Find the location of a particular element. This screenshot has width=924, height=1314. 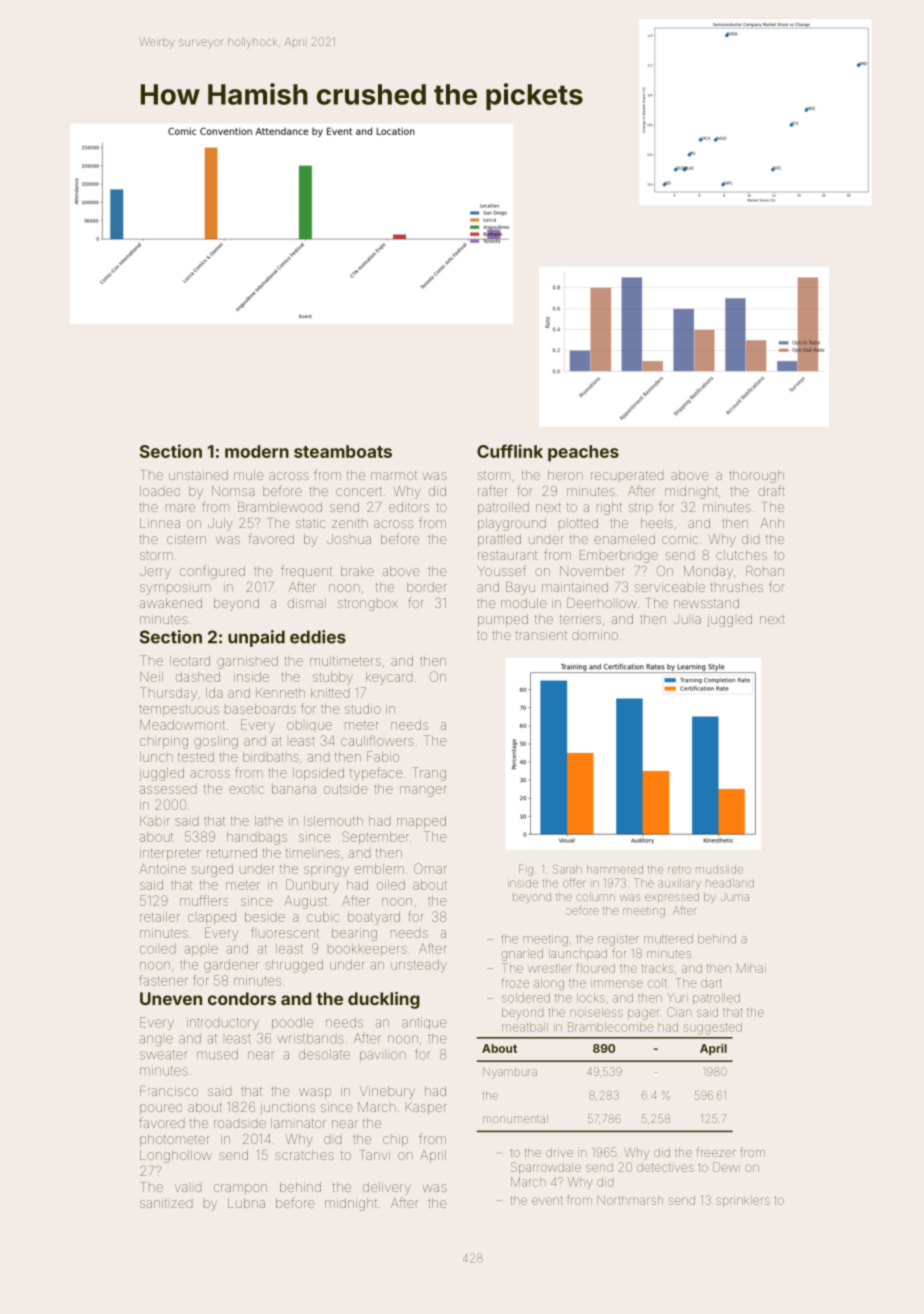

valid is located at coordinates (188, 1188).
